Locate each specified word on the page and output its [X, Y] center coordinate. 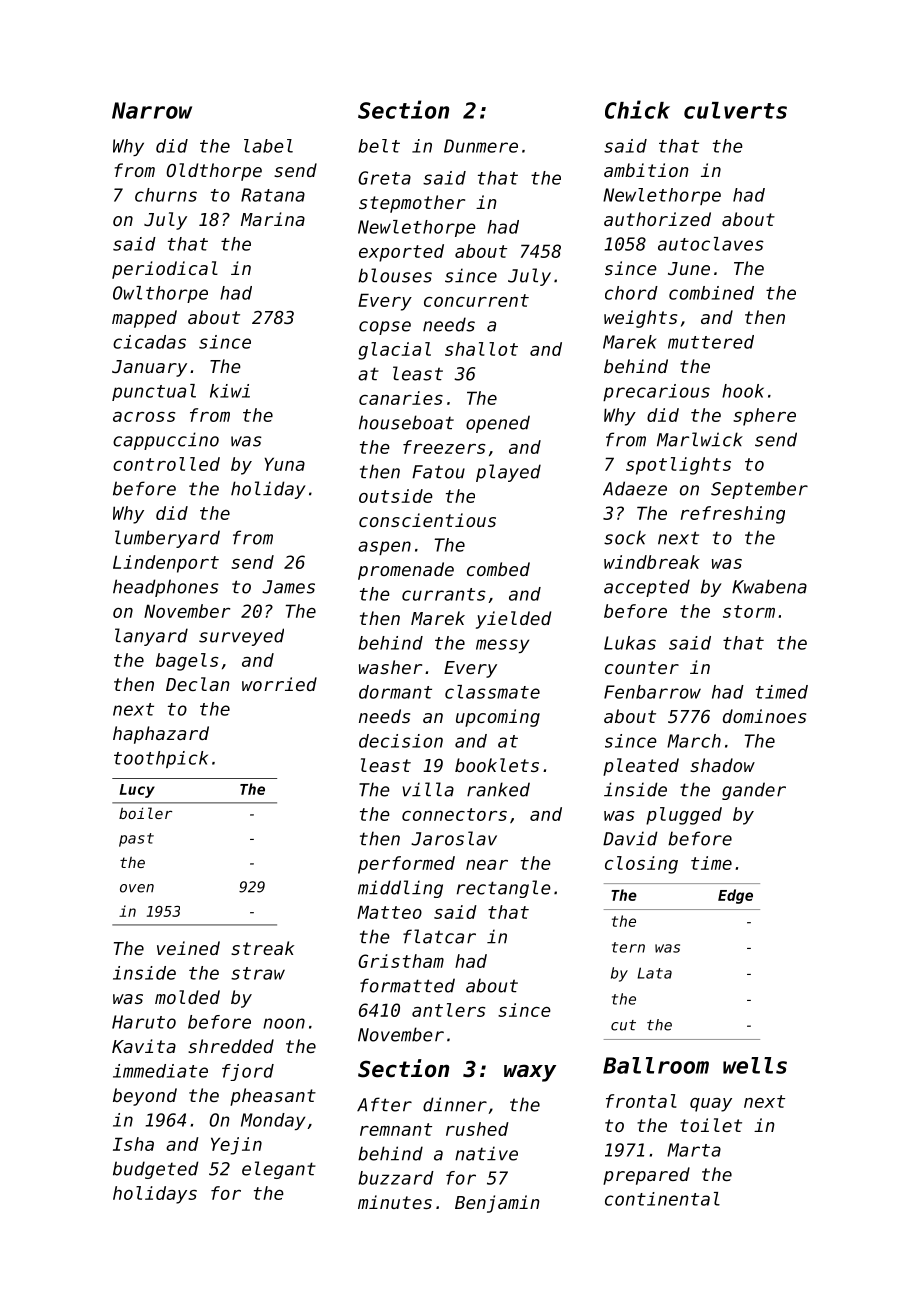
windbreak [652, 562]
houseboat [406, 422]
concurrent [476, 300]
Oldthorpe [214, 172]
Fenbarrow [652, 692]
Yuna [284, 464]
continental [662, 1199]
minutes [395, 1202]
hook [743, 391]
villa [428, 789]
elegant [279, 1170]
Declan [198, 684]
